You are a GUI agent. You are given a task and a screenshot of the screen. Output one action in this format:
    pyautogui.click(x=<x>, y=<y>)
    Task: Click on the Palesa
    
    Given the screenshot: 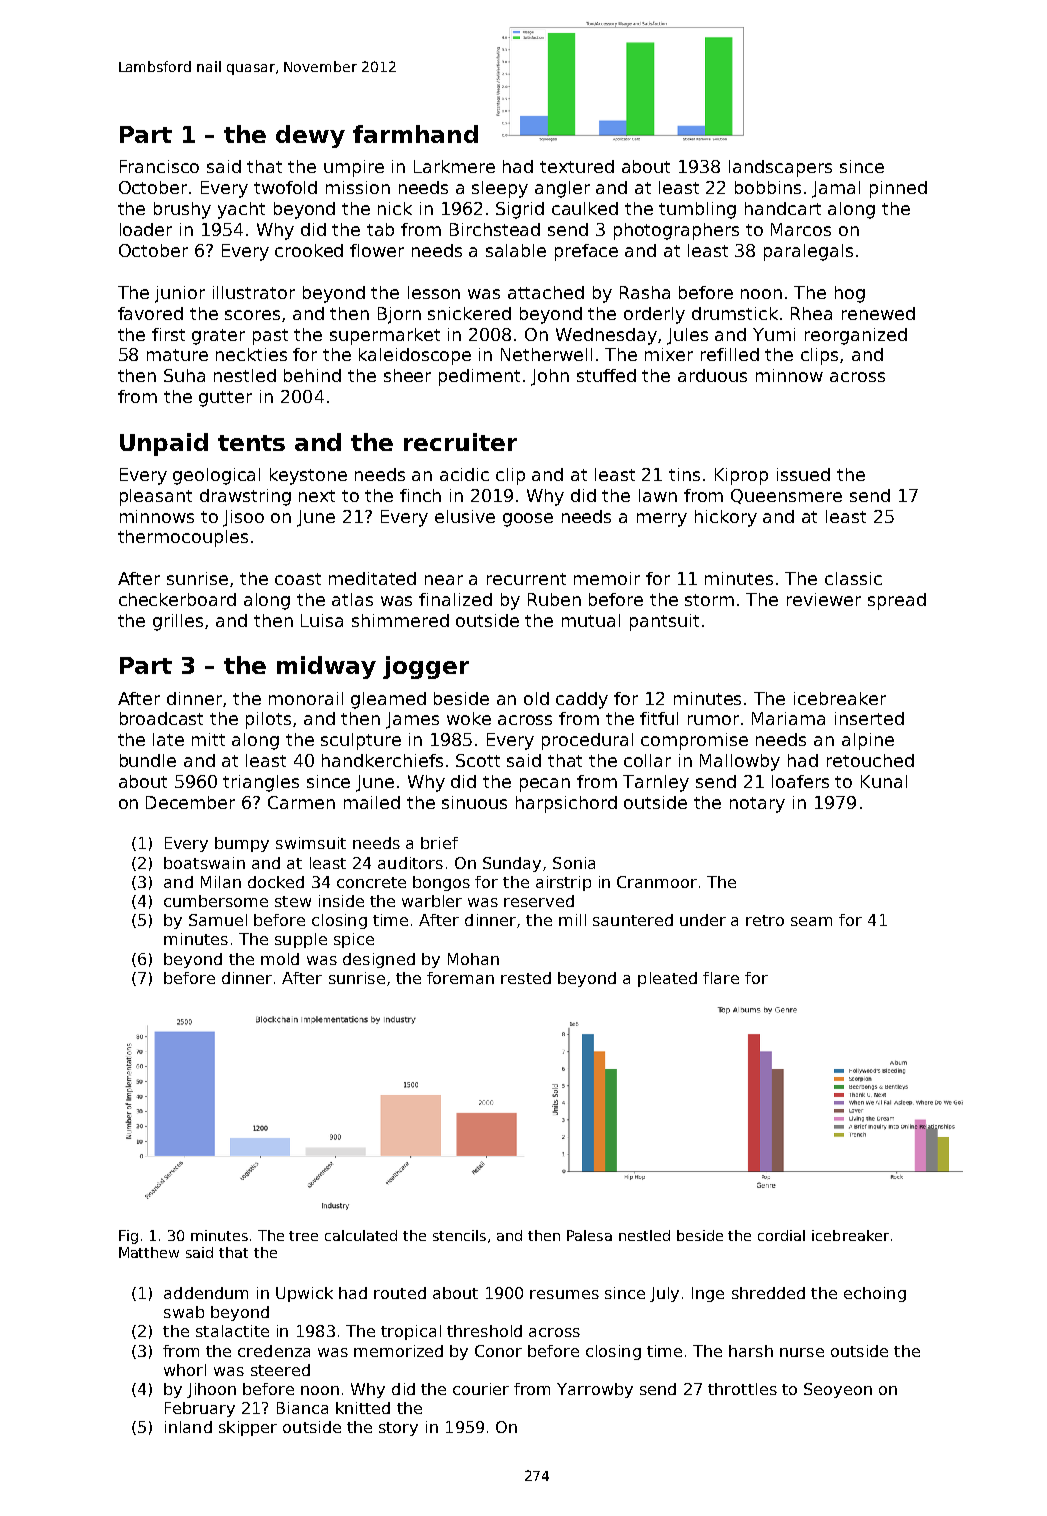 What is the action you would take?
    pyautogui.click(x=589, y=1235)
